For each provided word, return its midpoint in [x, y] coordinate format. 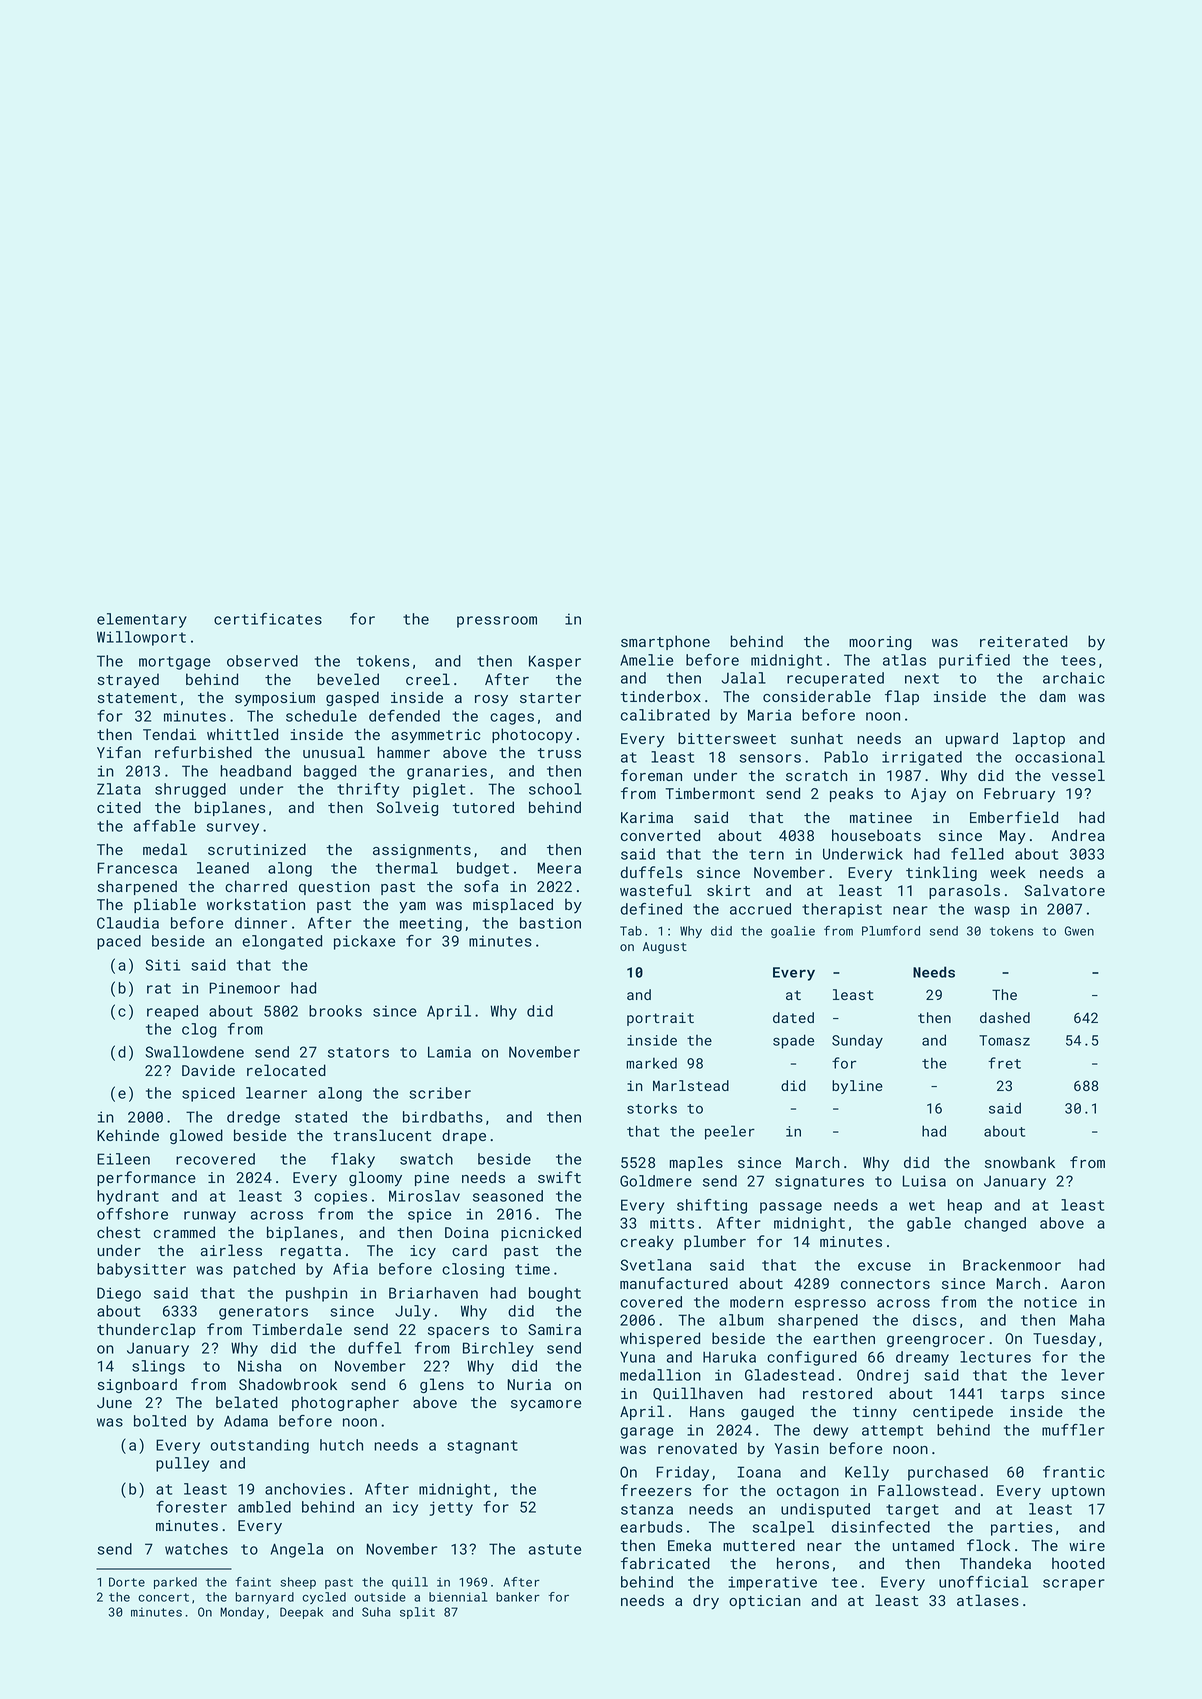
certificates [268, 619]
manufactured [674, 1283]
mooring [880, 643]
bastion [550, 923]
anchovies [305, 1489]
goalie [793, 932]
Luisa [924, 1181]
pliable [165, 905]
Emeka [689, 1545]
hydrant [128, 1197]
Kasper [555, 662]
